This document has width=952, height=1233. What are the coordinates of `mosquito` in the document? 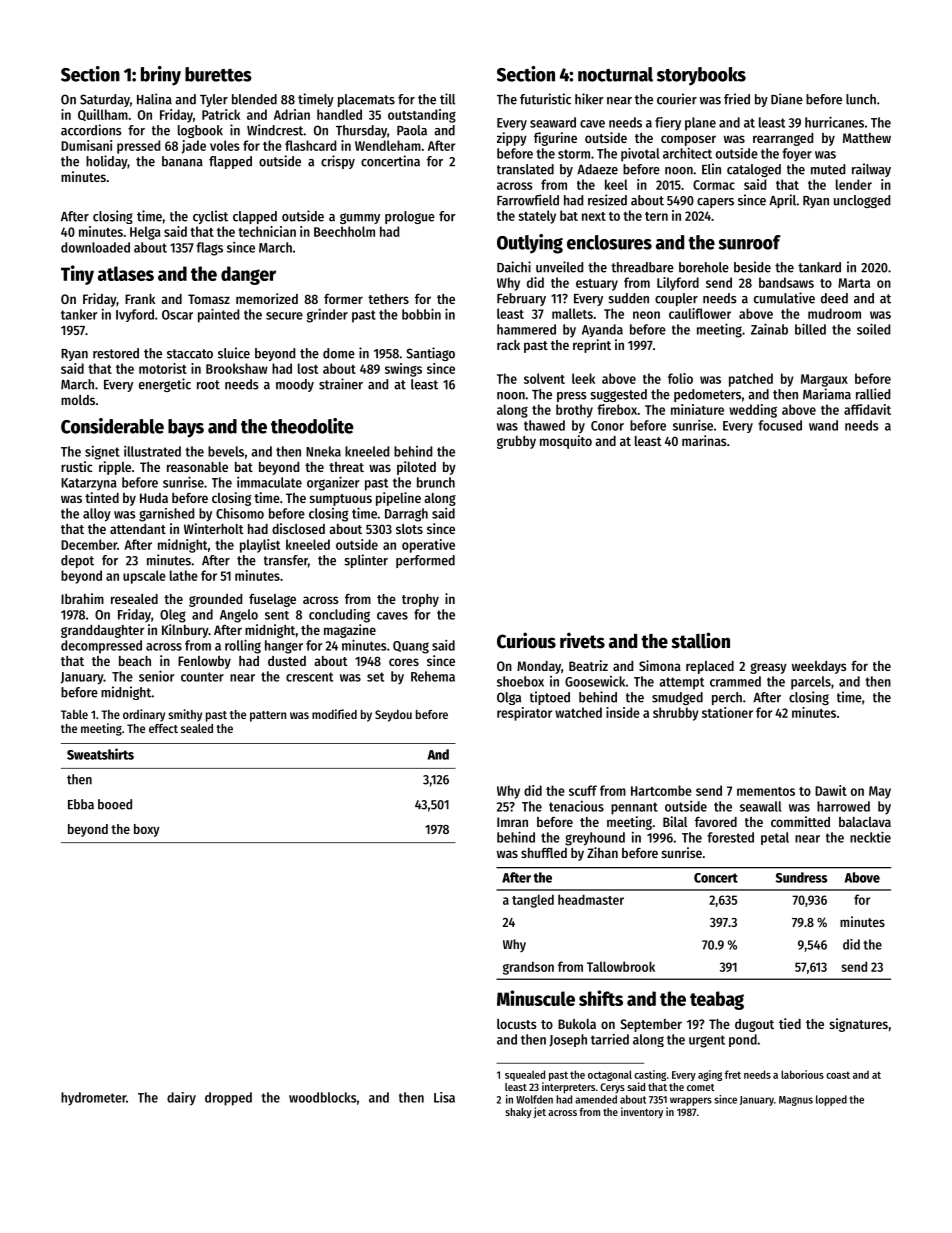 It's located at (566, 442).
